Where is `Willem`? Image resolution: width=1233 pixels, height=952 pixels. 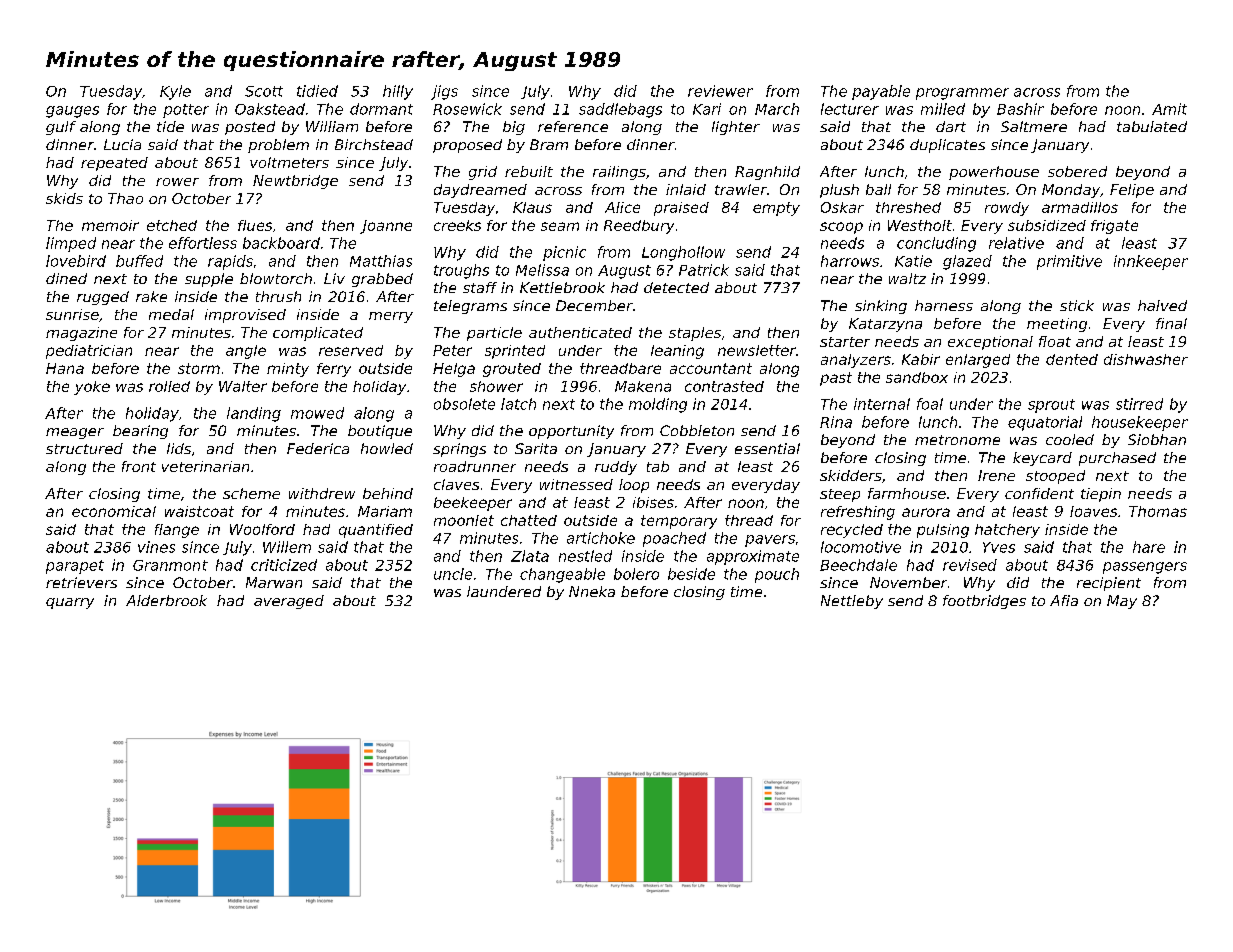 Willem is located at coordinates (287, 547).
